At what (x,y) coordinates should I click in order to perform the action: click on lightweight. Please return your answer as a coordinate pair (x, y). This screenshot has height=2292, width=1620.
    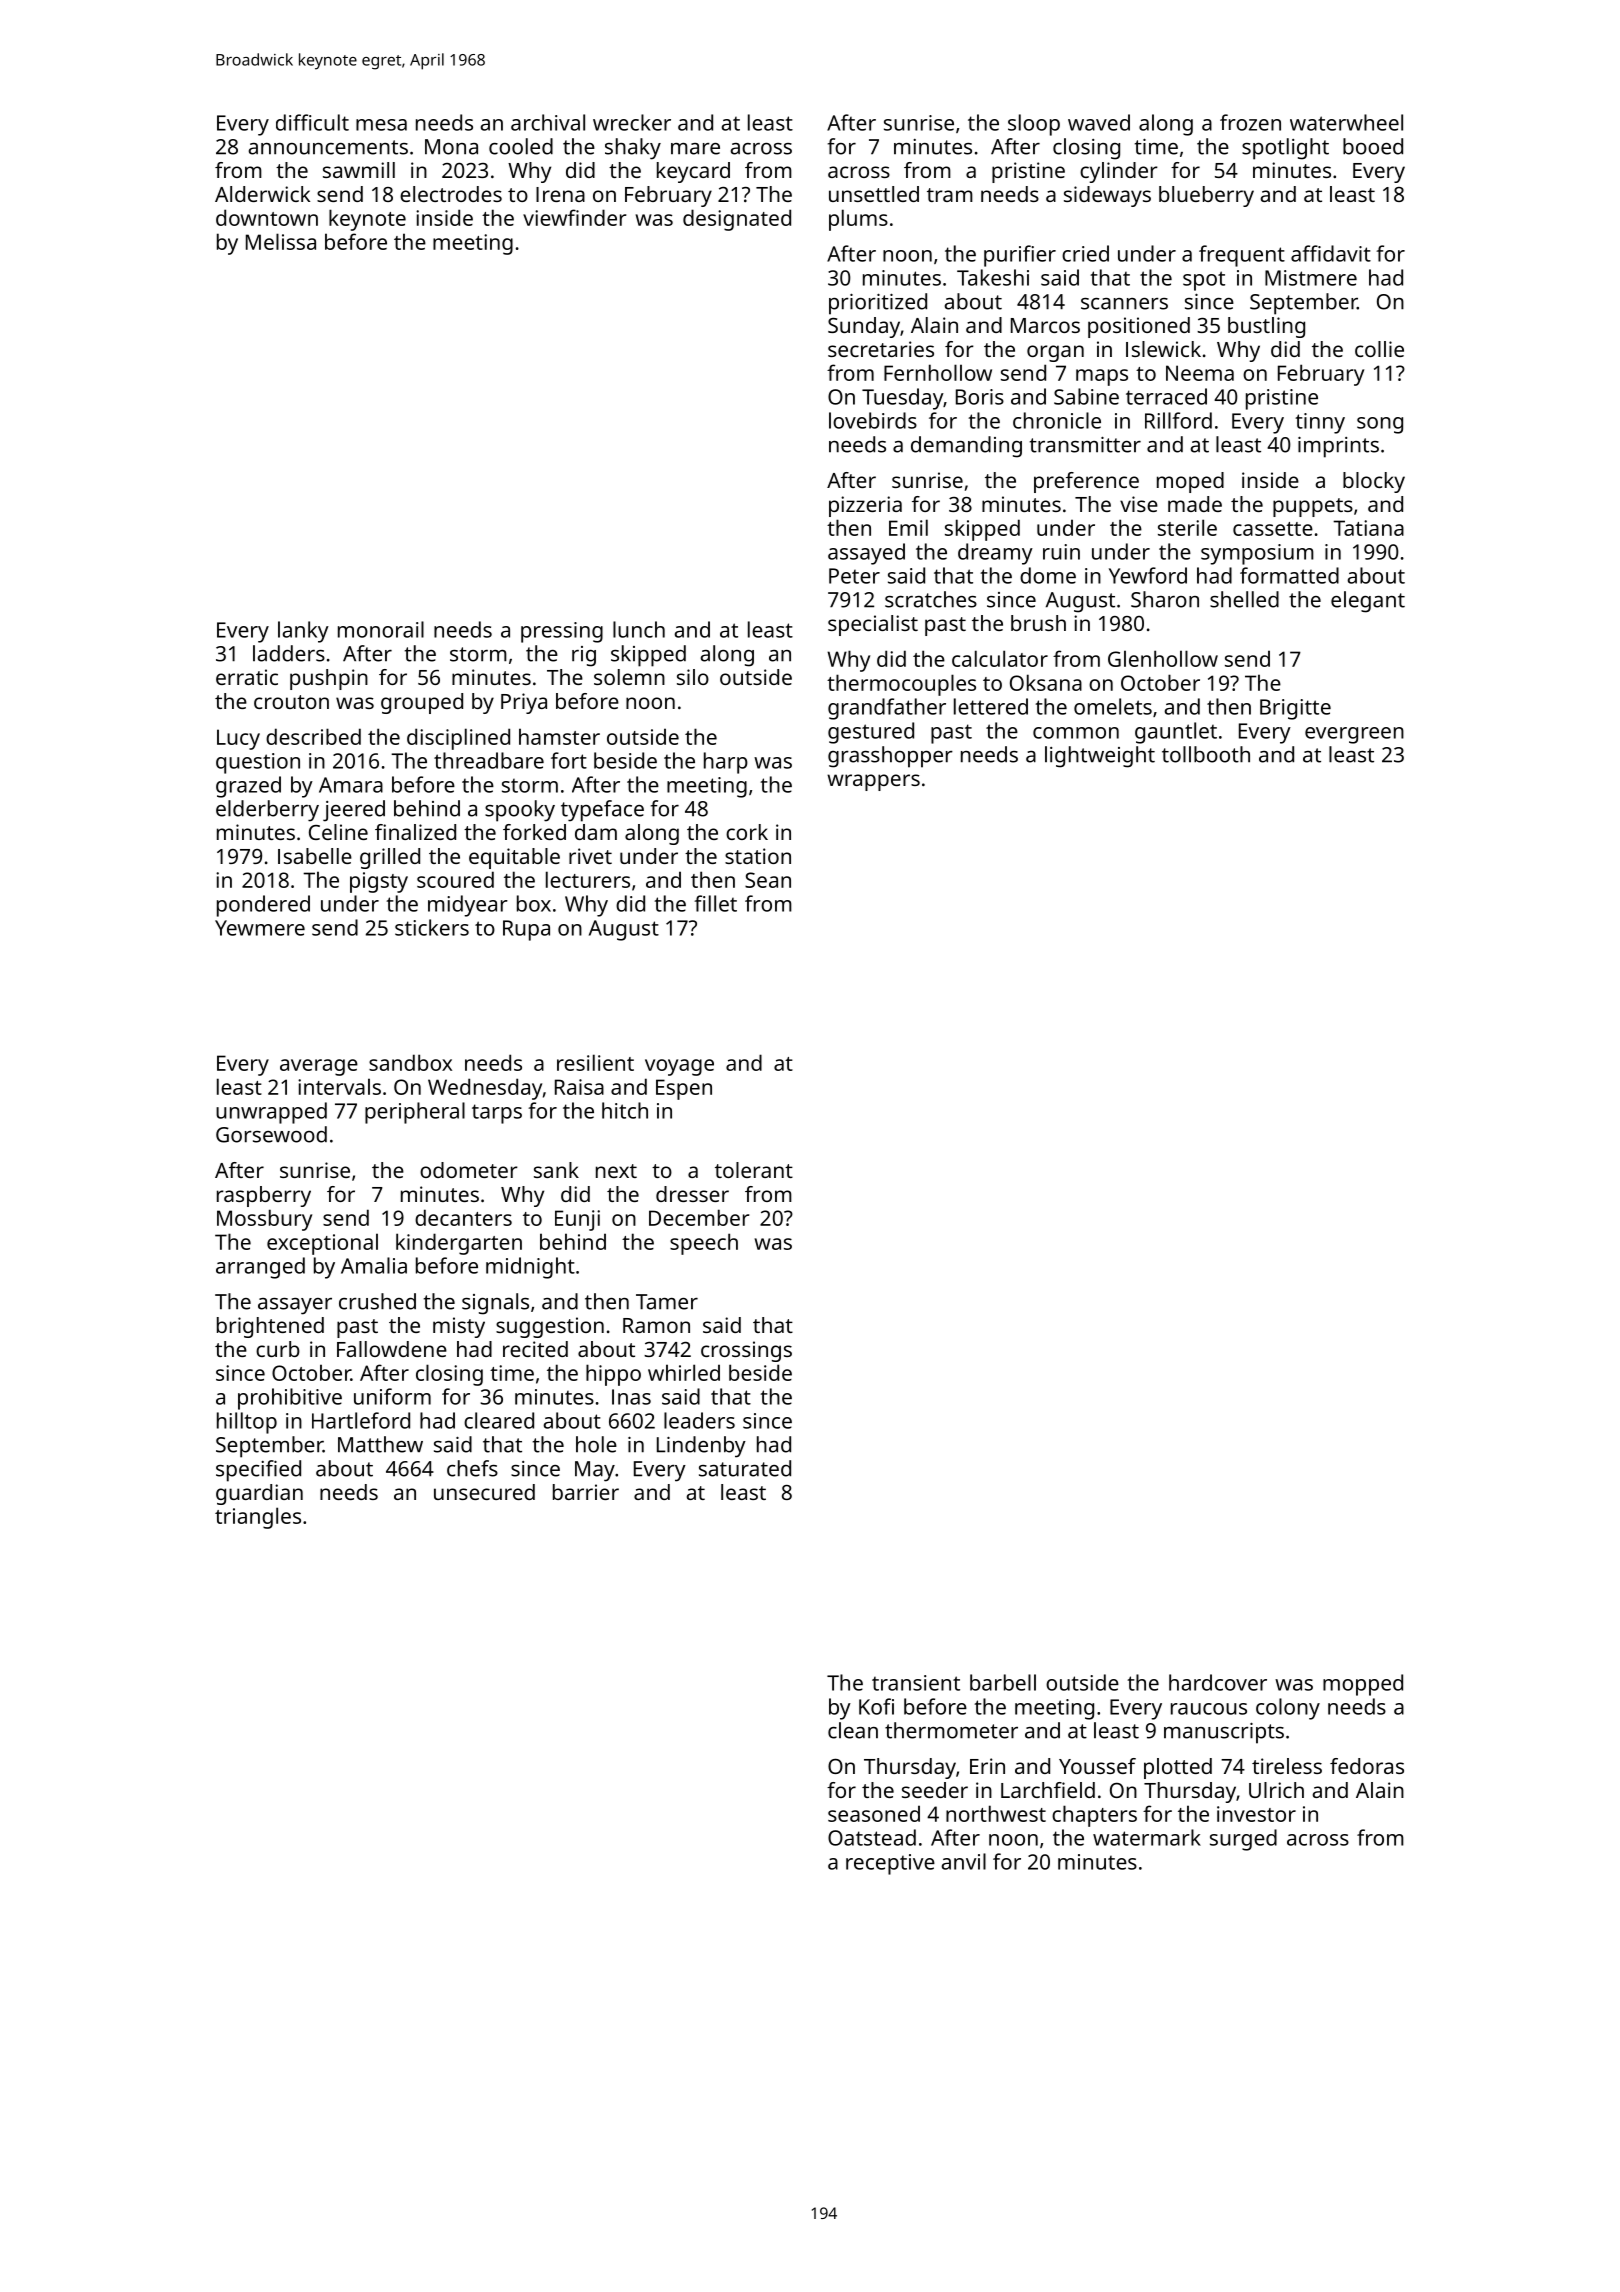
    Looking at the image, I should click on (1100, 757).
